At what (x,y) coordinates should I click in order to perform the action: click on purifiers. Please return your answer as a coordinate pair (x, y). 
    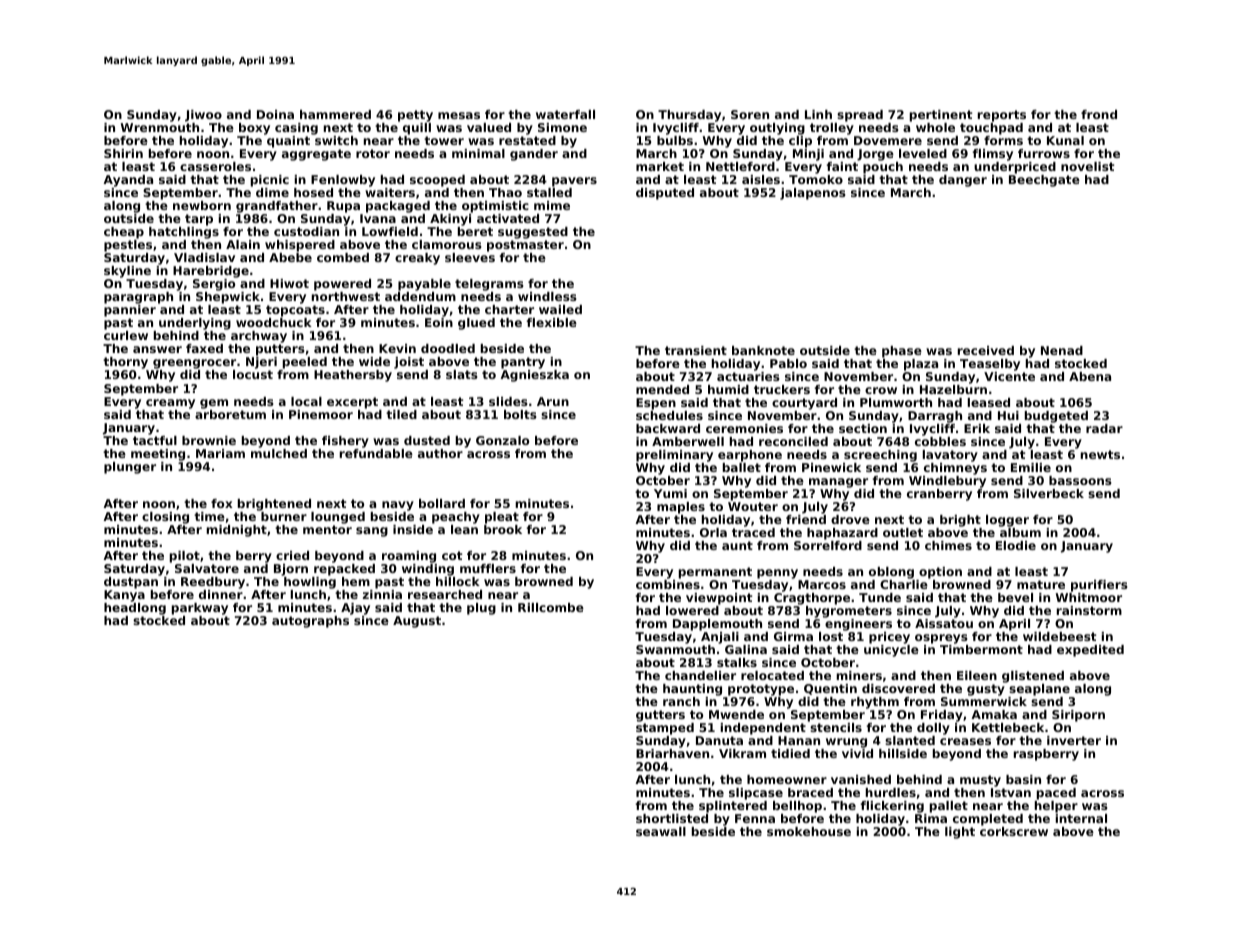
    Looking at the image, I should click on (1099, 586).
